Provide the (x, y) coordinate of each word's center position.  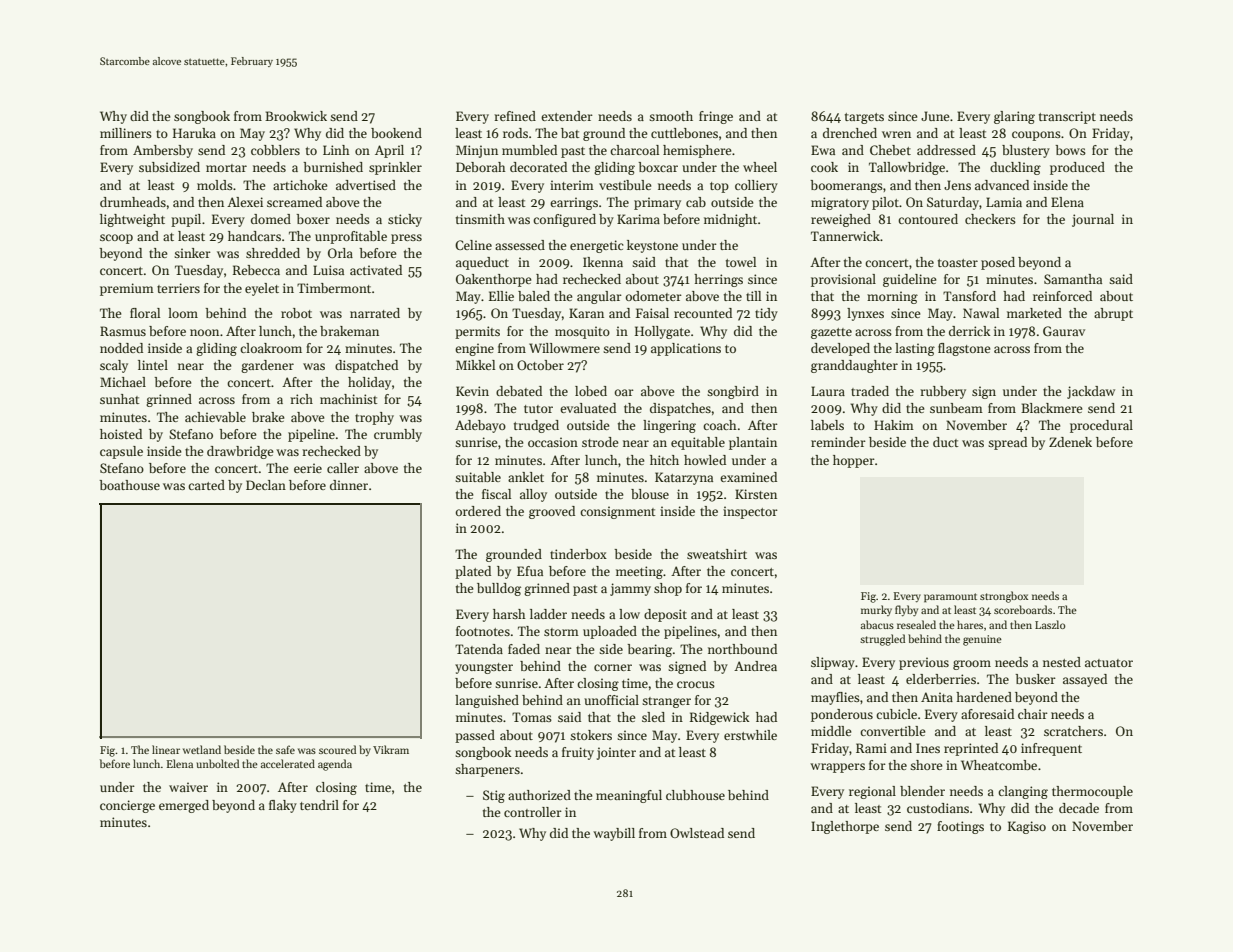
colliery (756, 186)
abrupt (1113, 314)
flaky (283, 806)
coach (720, 425)
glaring (1014, 117)
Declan (266, 485)
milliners (126, 133)
